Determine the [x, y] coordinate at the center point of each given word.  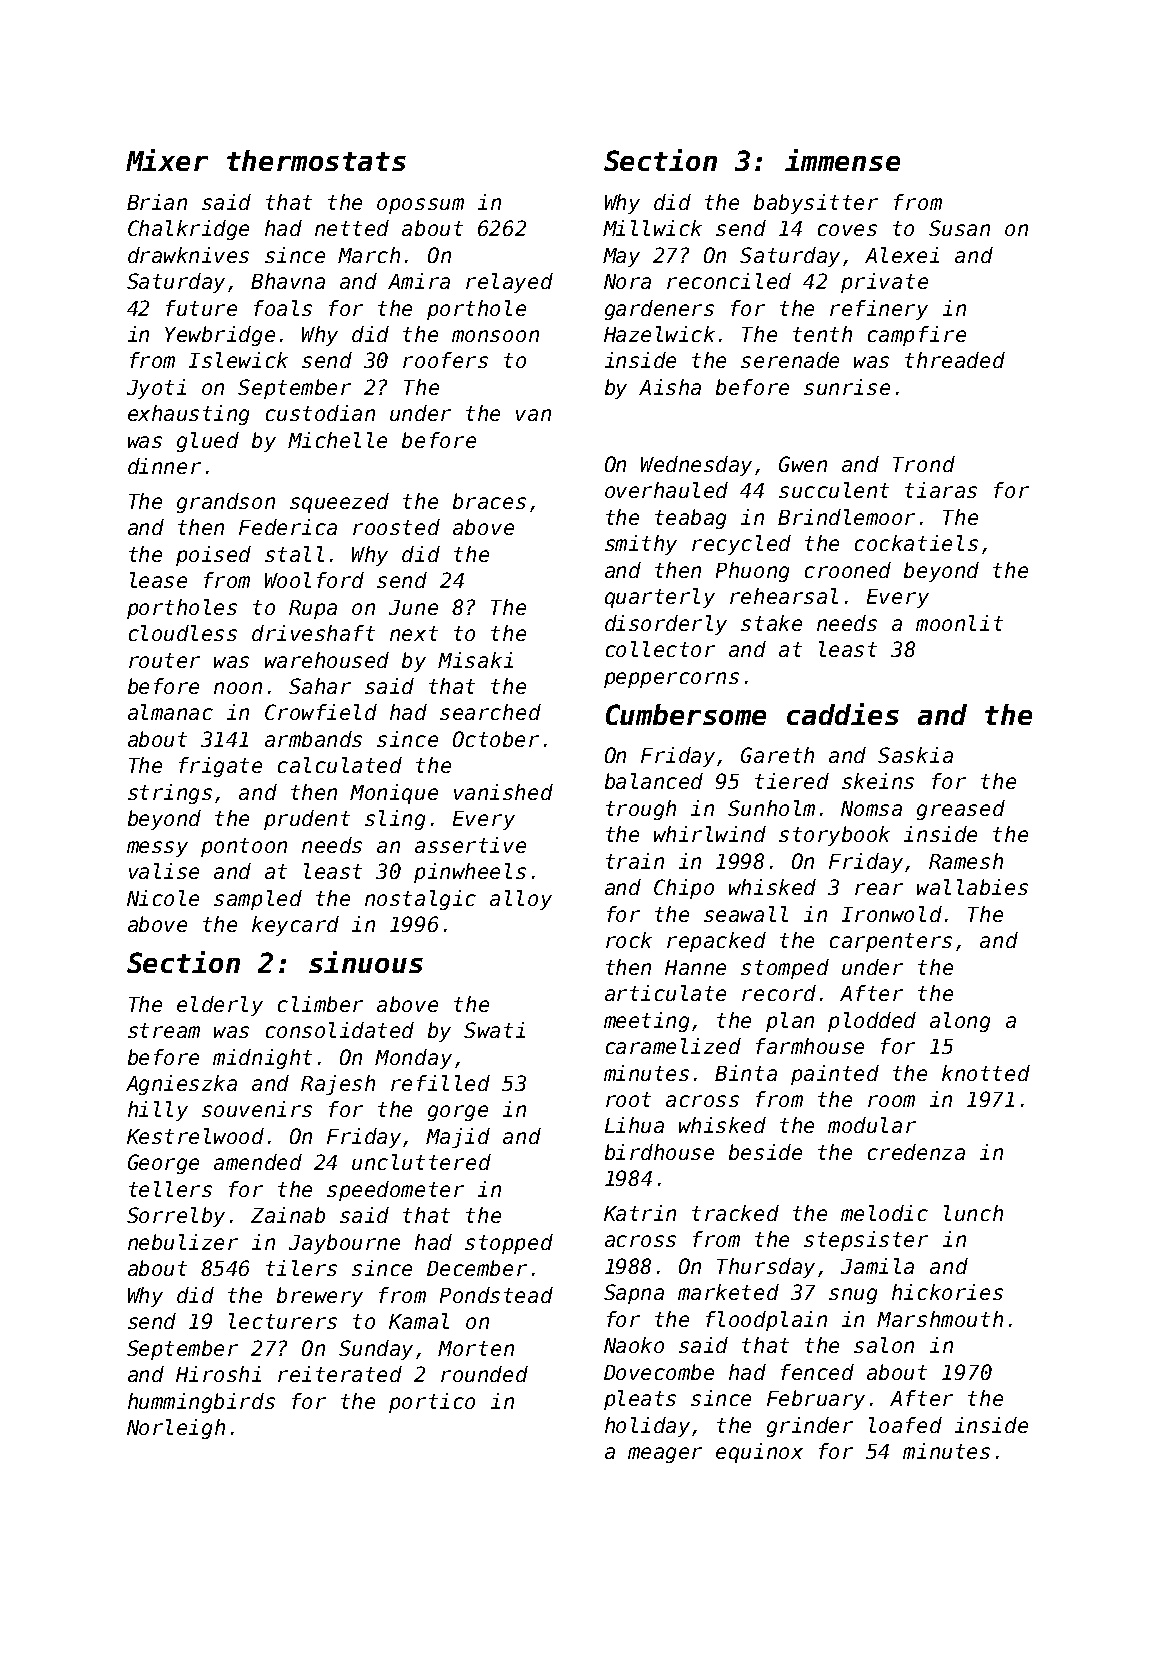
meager [665, 1455]
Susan [959, 228]
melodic [884, 1213]
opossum [420, 206]
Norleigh [176, 1429]
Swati [494, 1030]
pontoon [244, 847]
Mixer [167, 160]
